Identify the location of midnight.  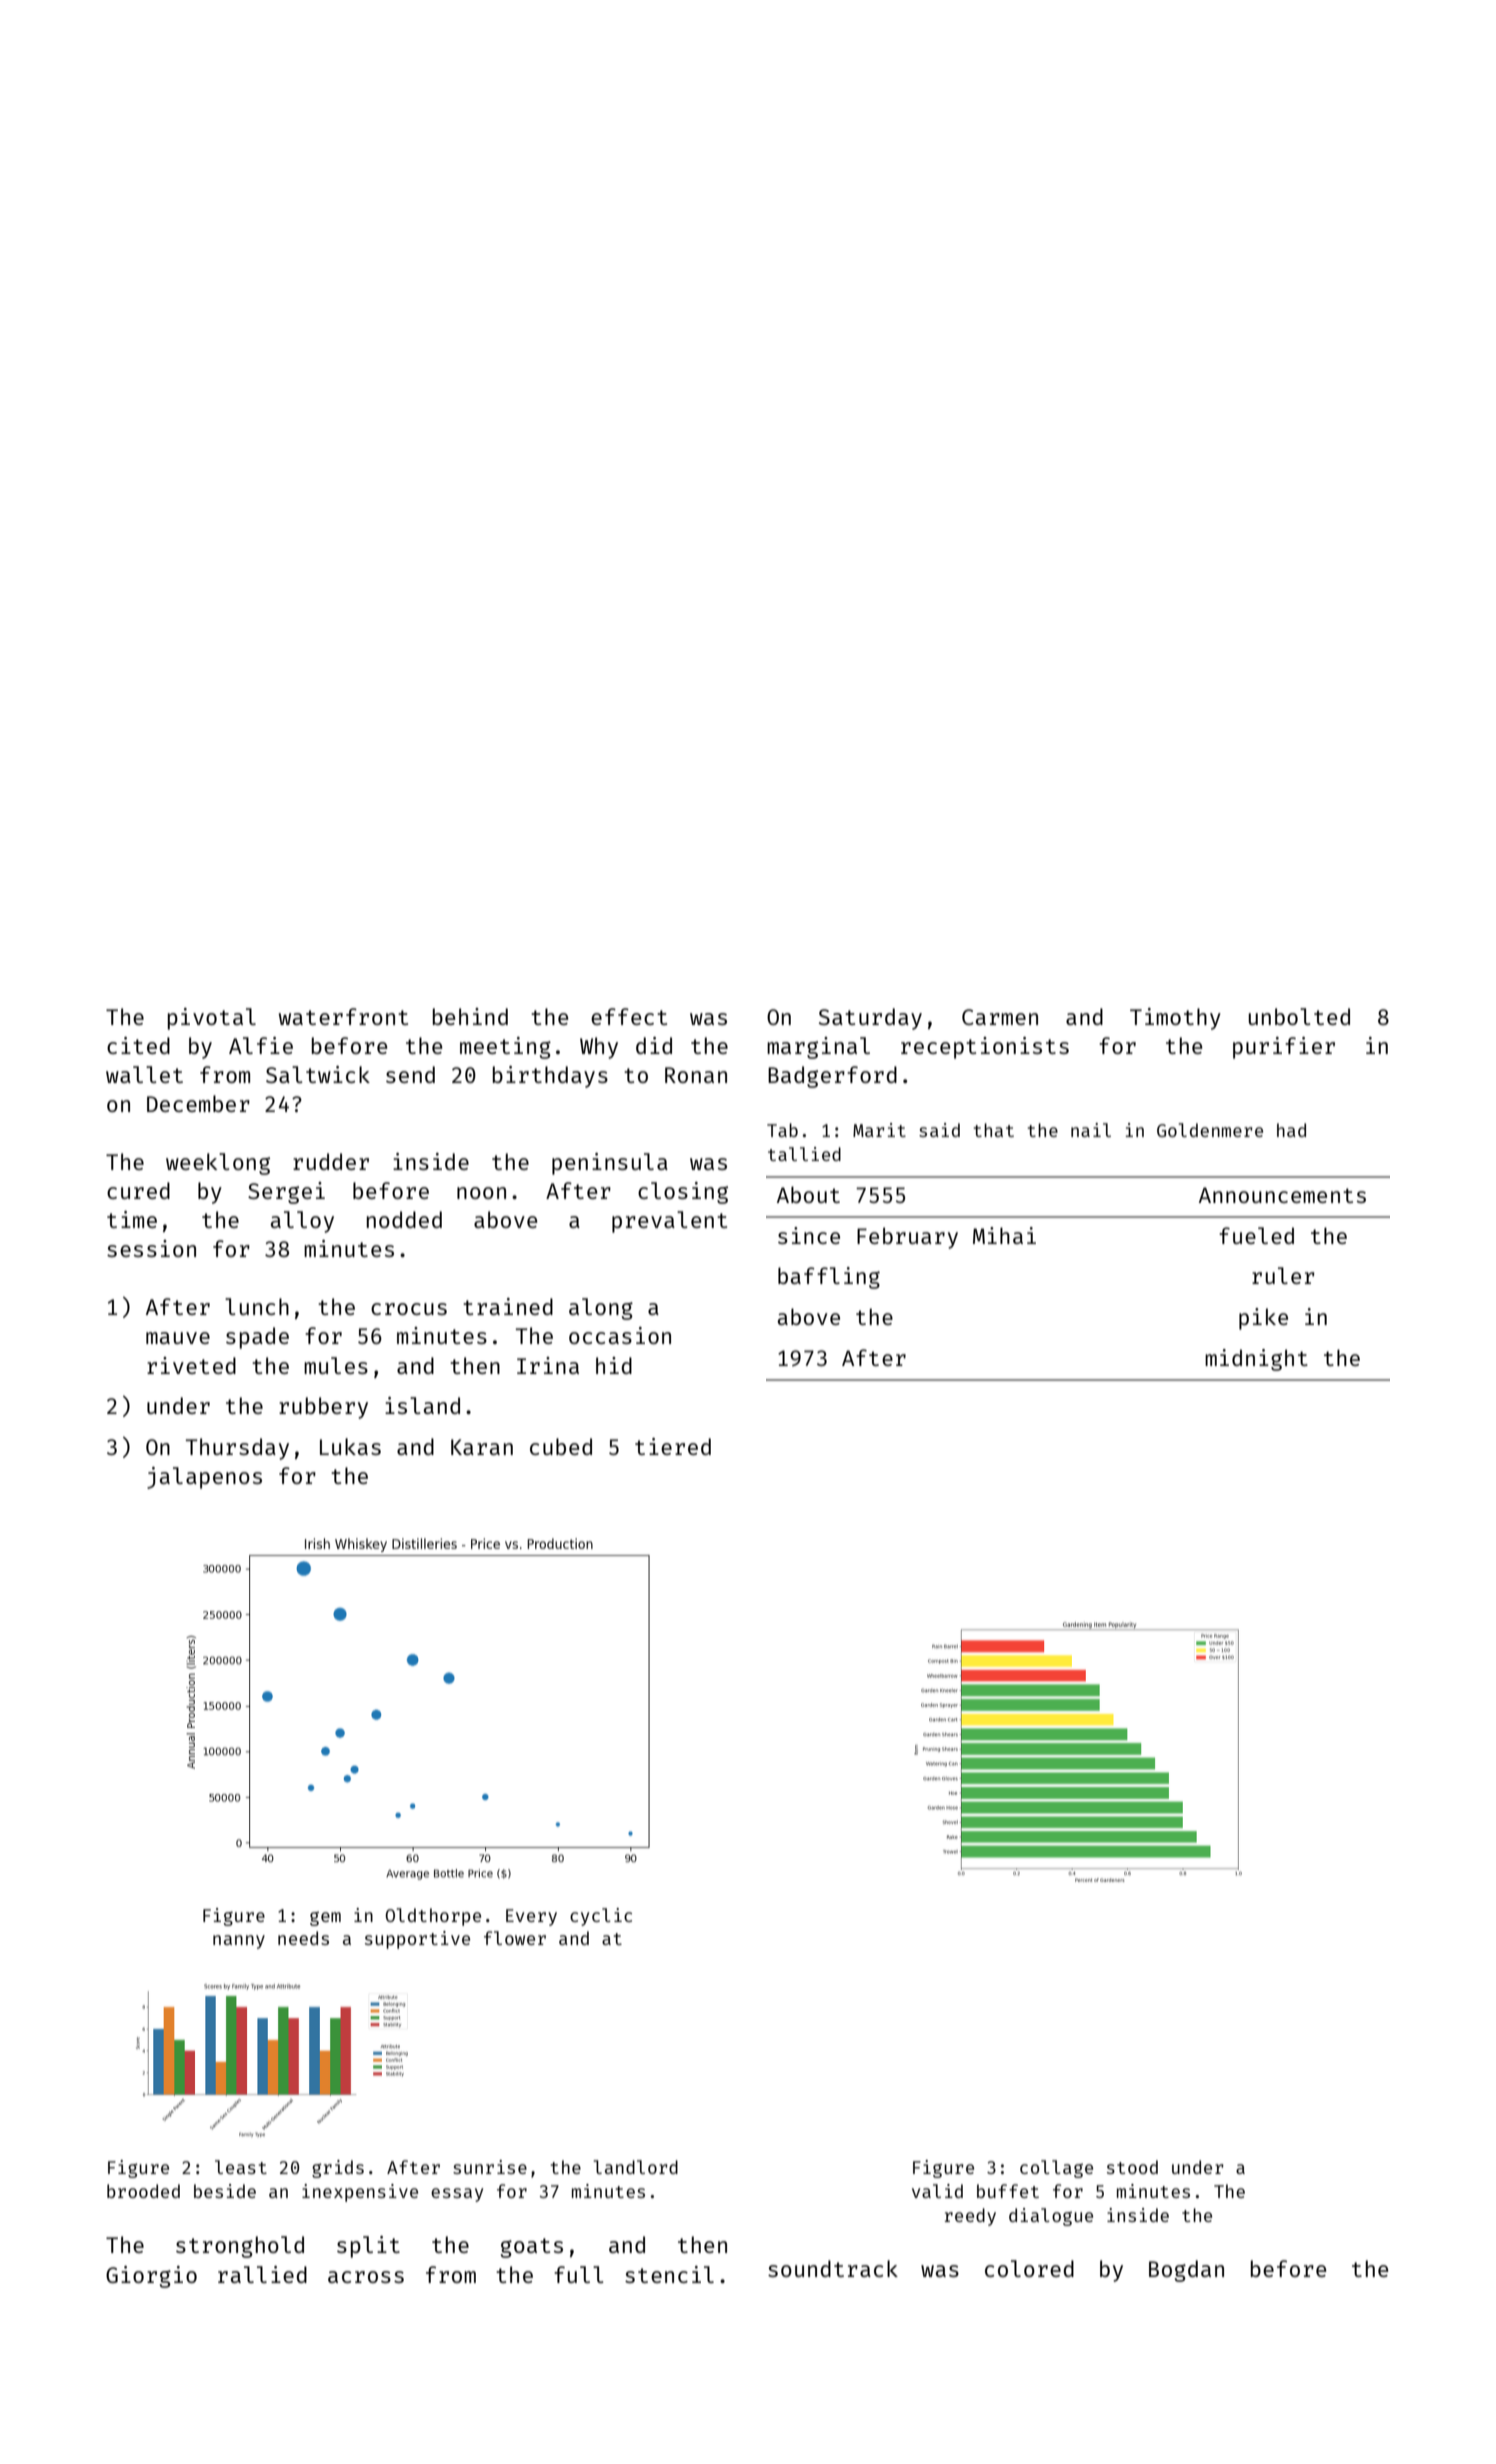
(1256, 1360).
